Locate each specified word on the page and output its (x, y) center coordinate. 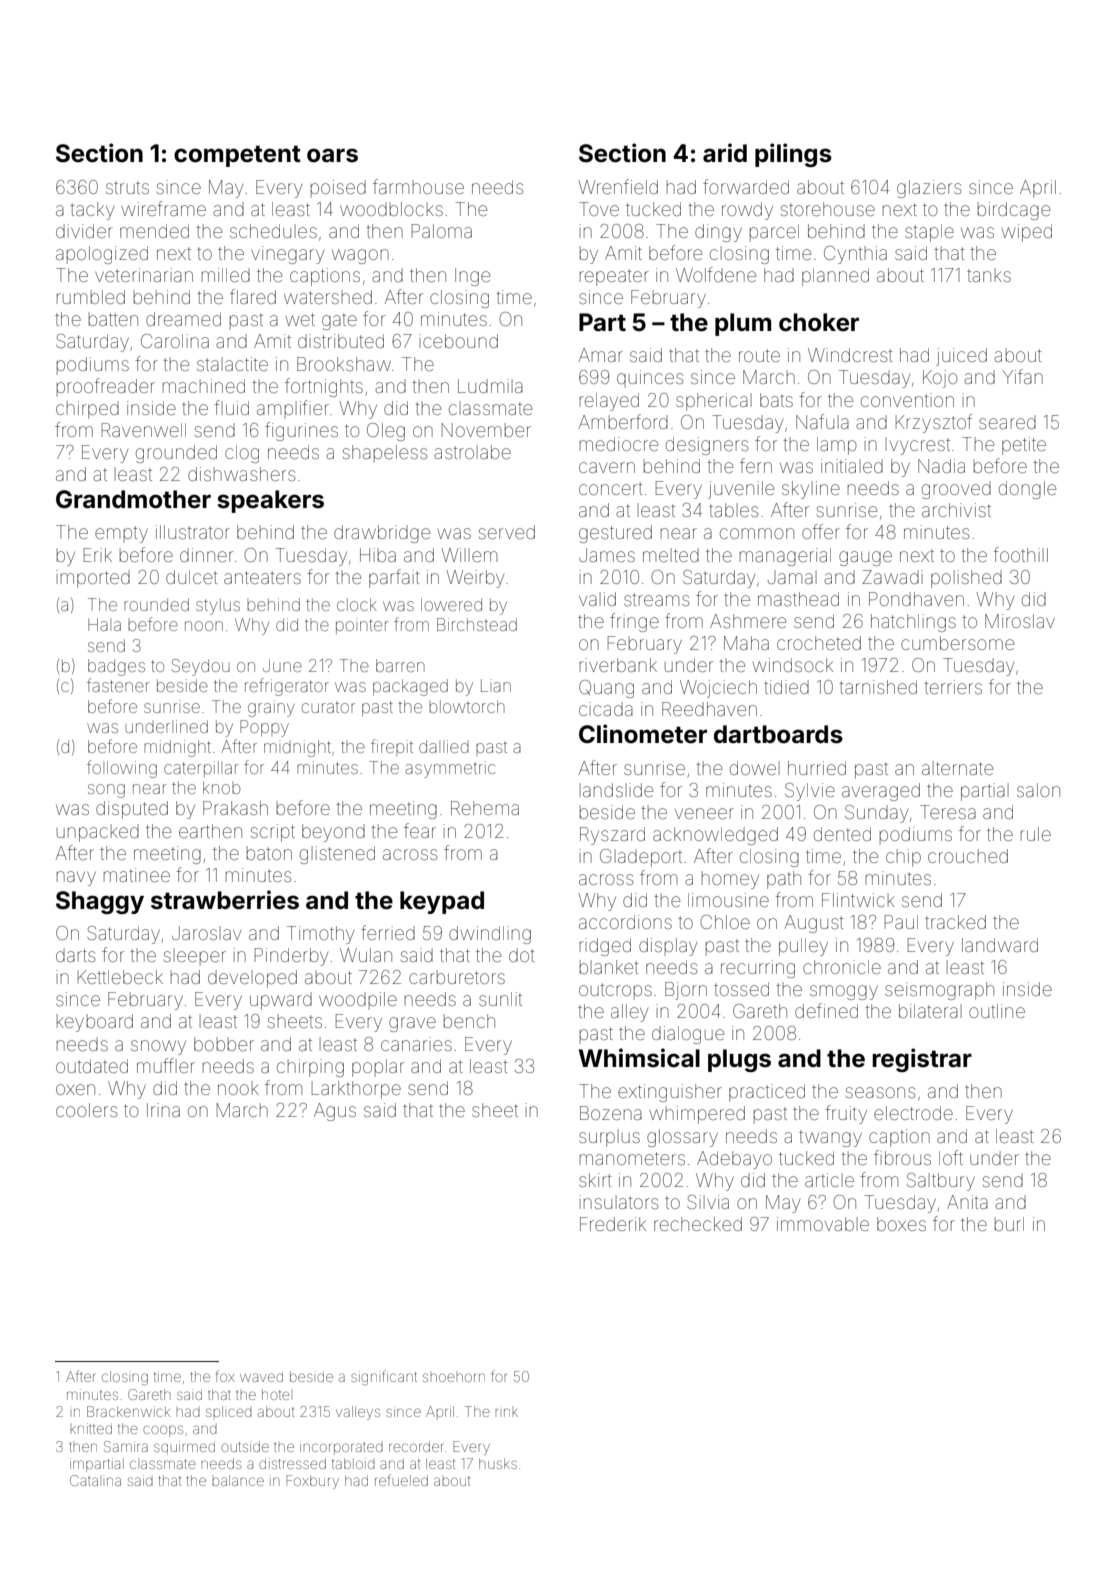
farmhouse (418, 186)
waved (261, 1376)
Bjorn (686, 991)
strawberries (225, 900)
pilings (793, 155)
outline (997, 1011)
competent (237, 156)
